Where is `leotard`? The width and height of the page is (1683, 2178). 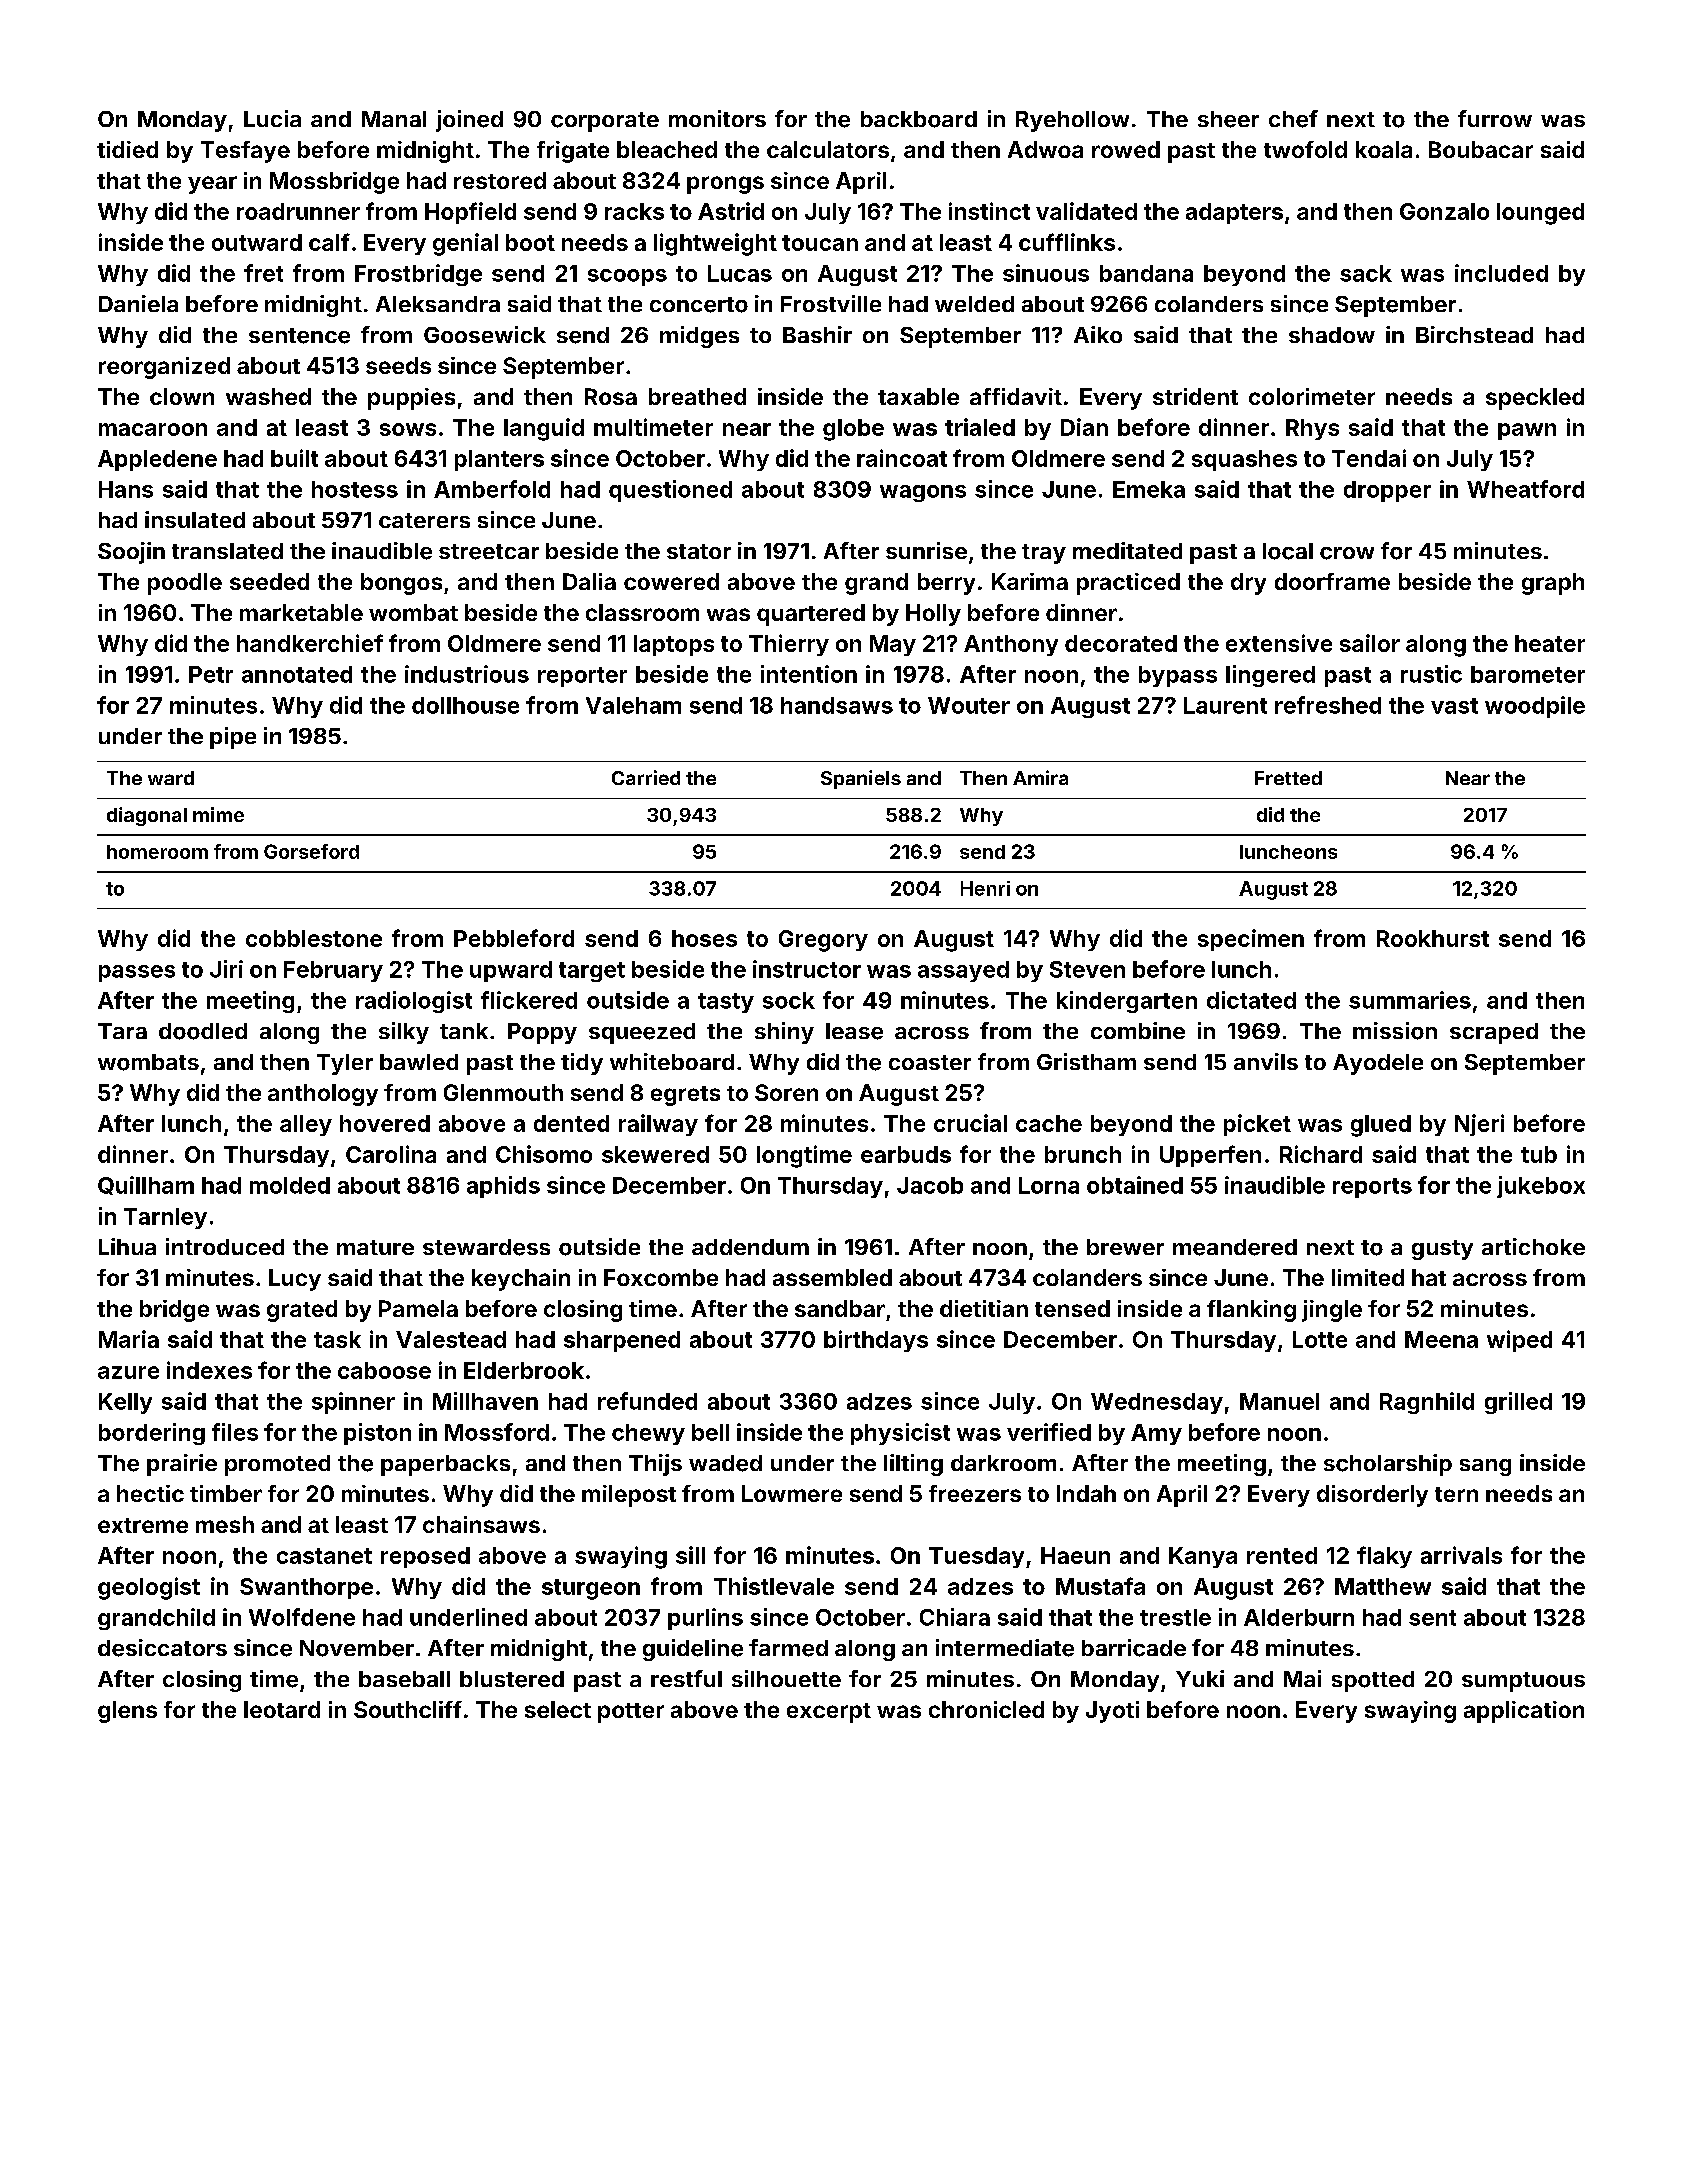
leotard is located at coordinates (282, 1709).
